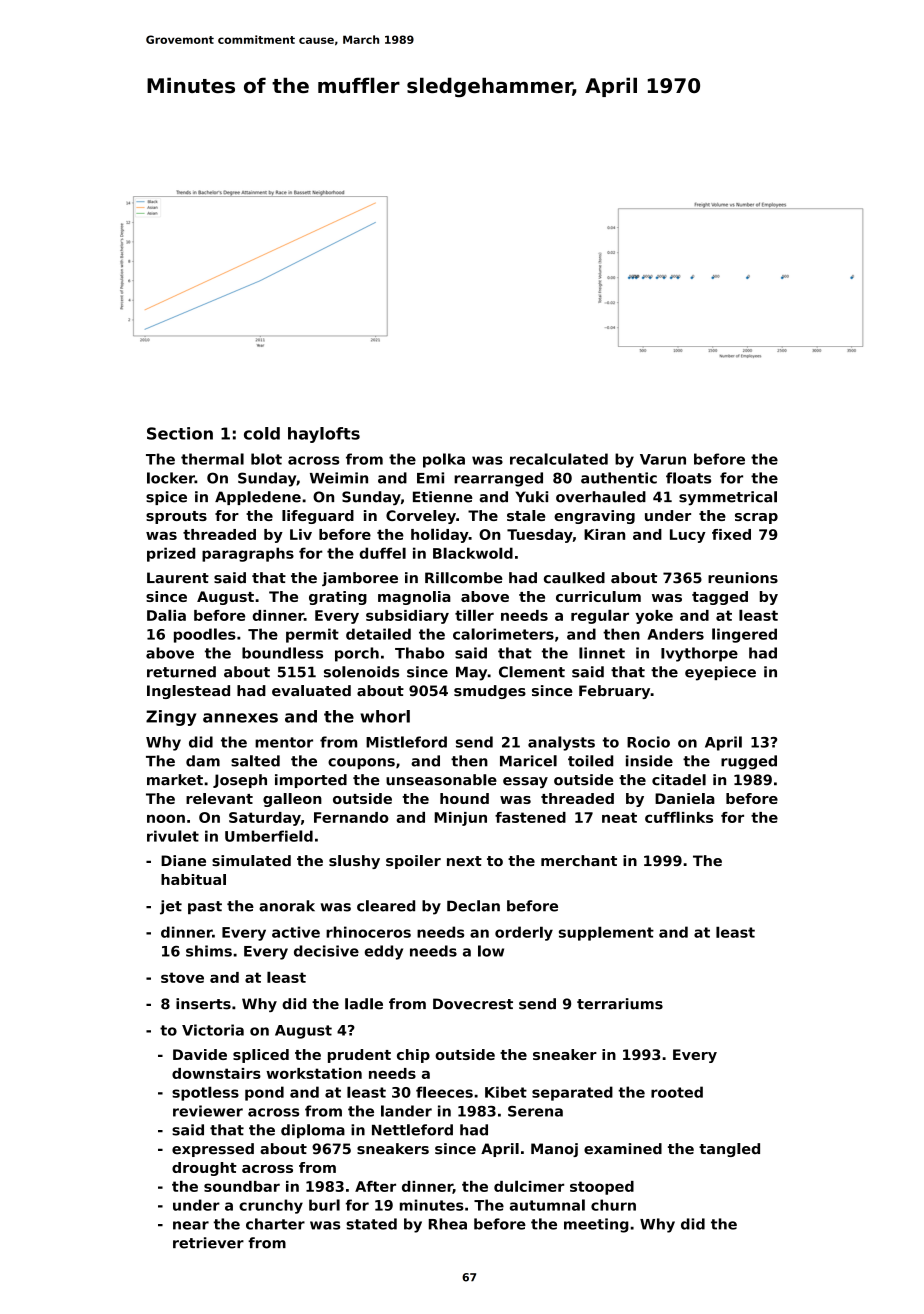 Image resolution: width=924 pixels, height=1314 pixels. What do you see at coordinates (324, 435) in the document?
I see `haylofts` at bounding box center [324, 435].
